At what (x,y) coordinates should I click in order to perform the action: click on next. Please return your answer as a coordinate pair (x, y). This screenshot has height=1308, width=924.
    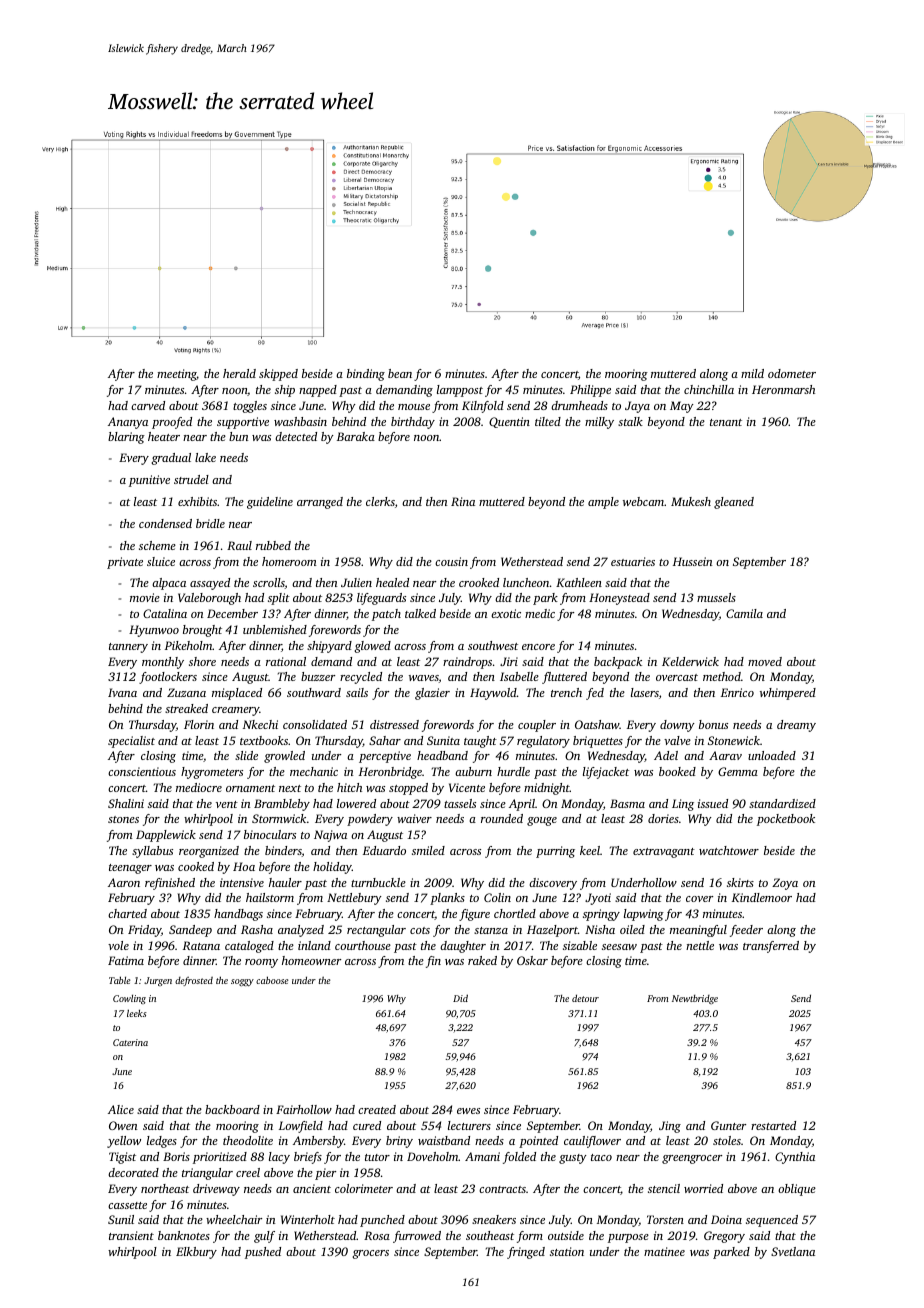
    Looking at the image, I should click on (290, 788).
